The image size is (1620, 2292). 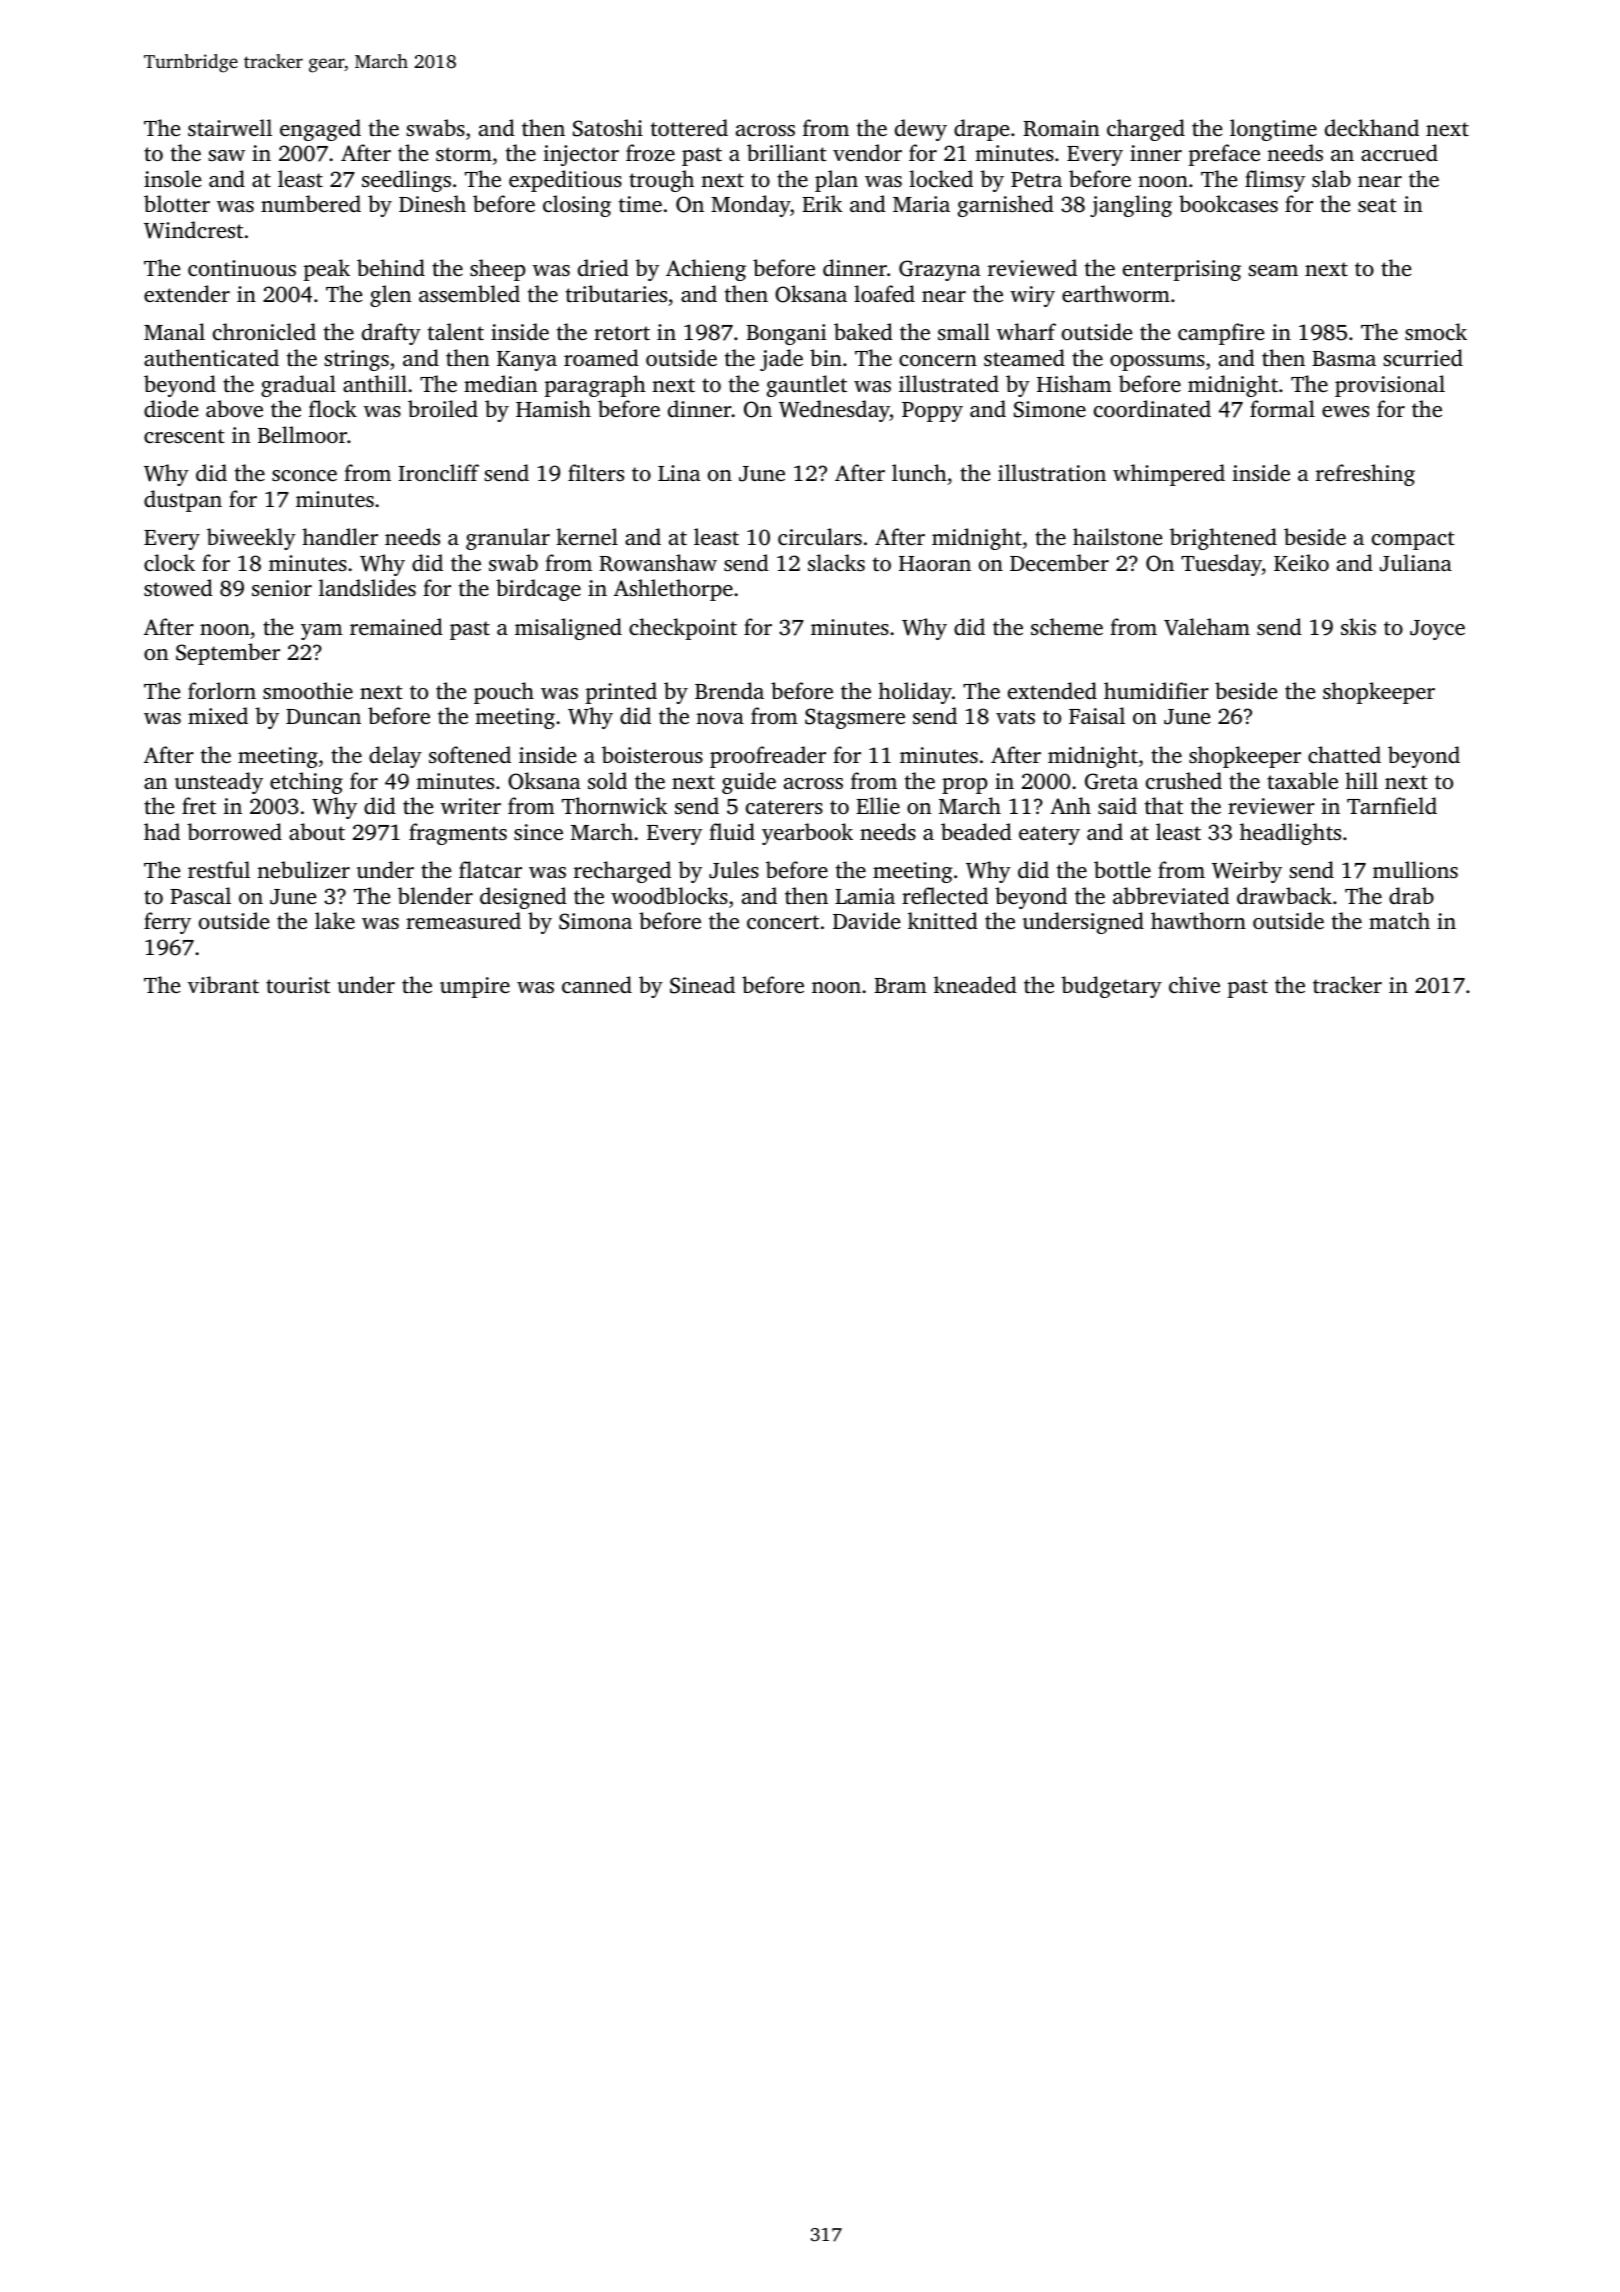 I want to click on blotter, so click(x=177, y=203).
